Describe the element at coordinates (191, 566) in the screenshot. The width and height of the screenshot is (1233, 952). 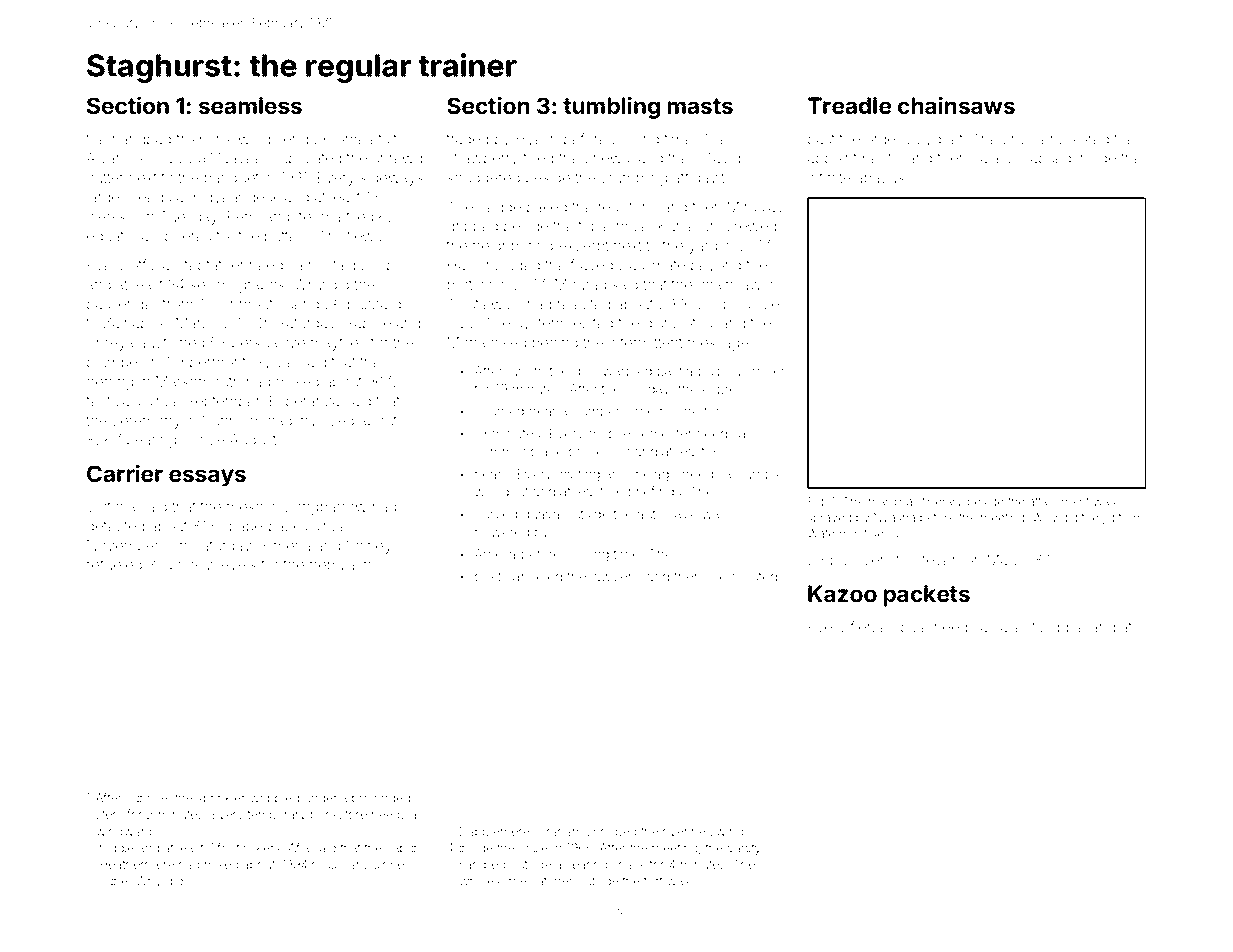
I see `prickly` at that location.
